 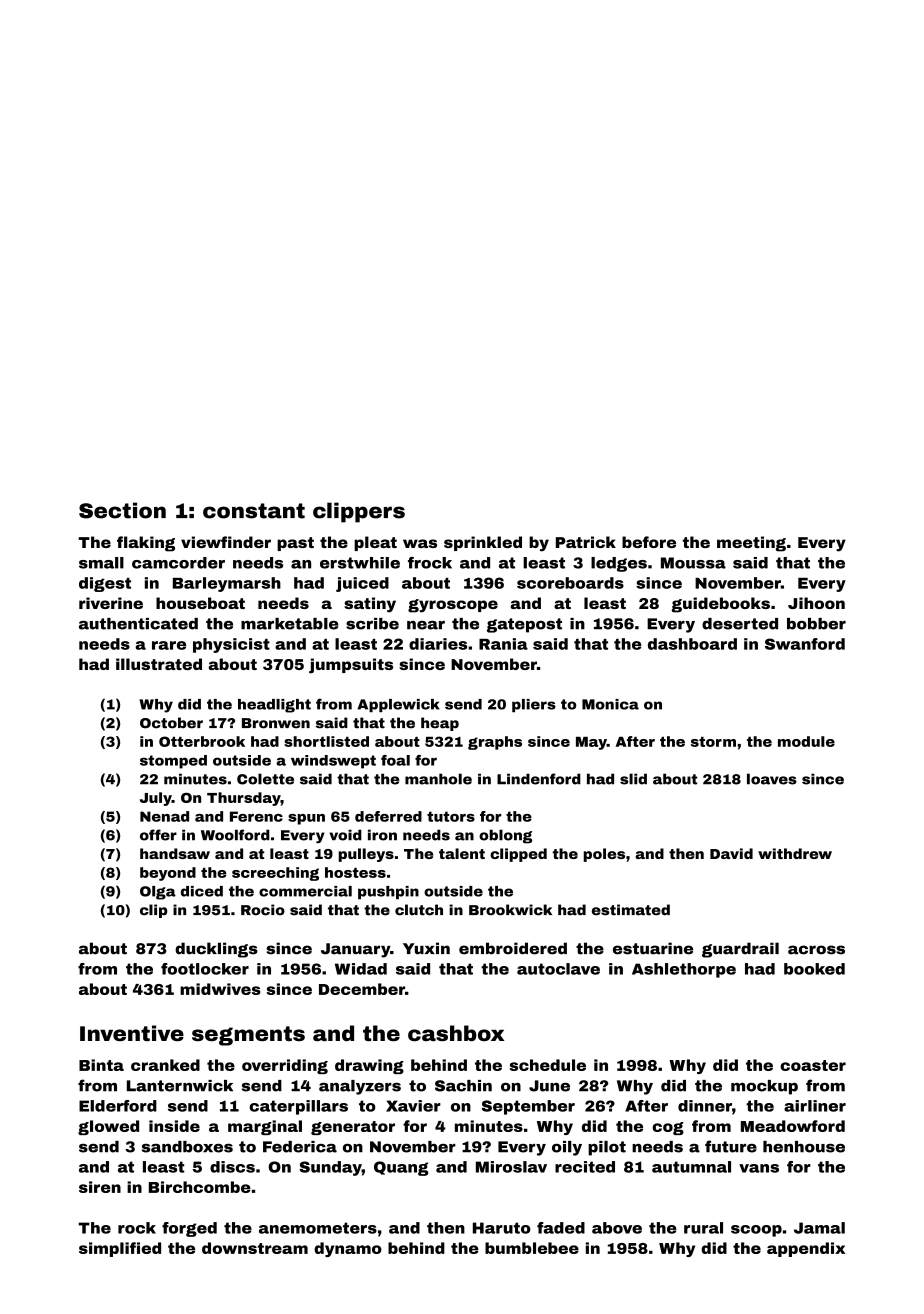 What do you see at coordinates (254, 511) in the page?
I see `constant` at bounding box center [254, 511].
